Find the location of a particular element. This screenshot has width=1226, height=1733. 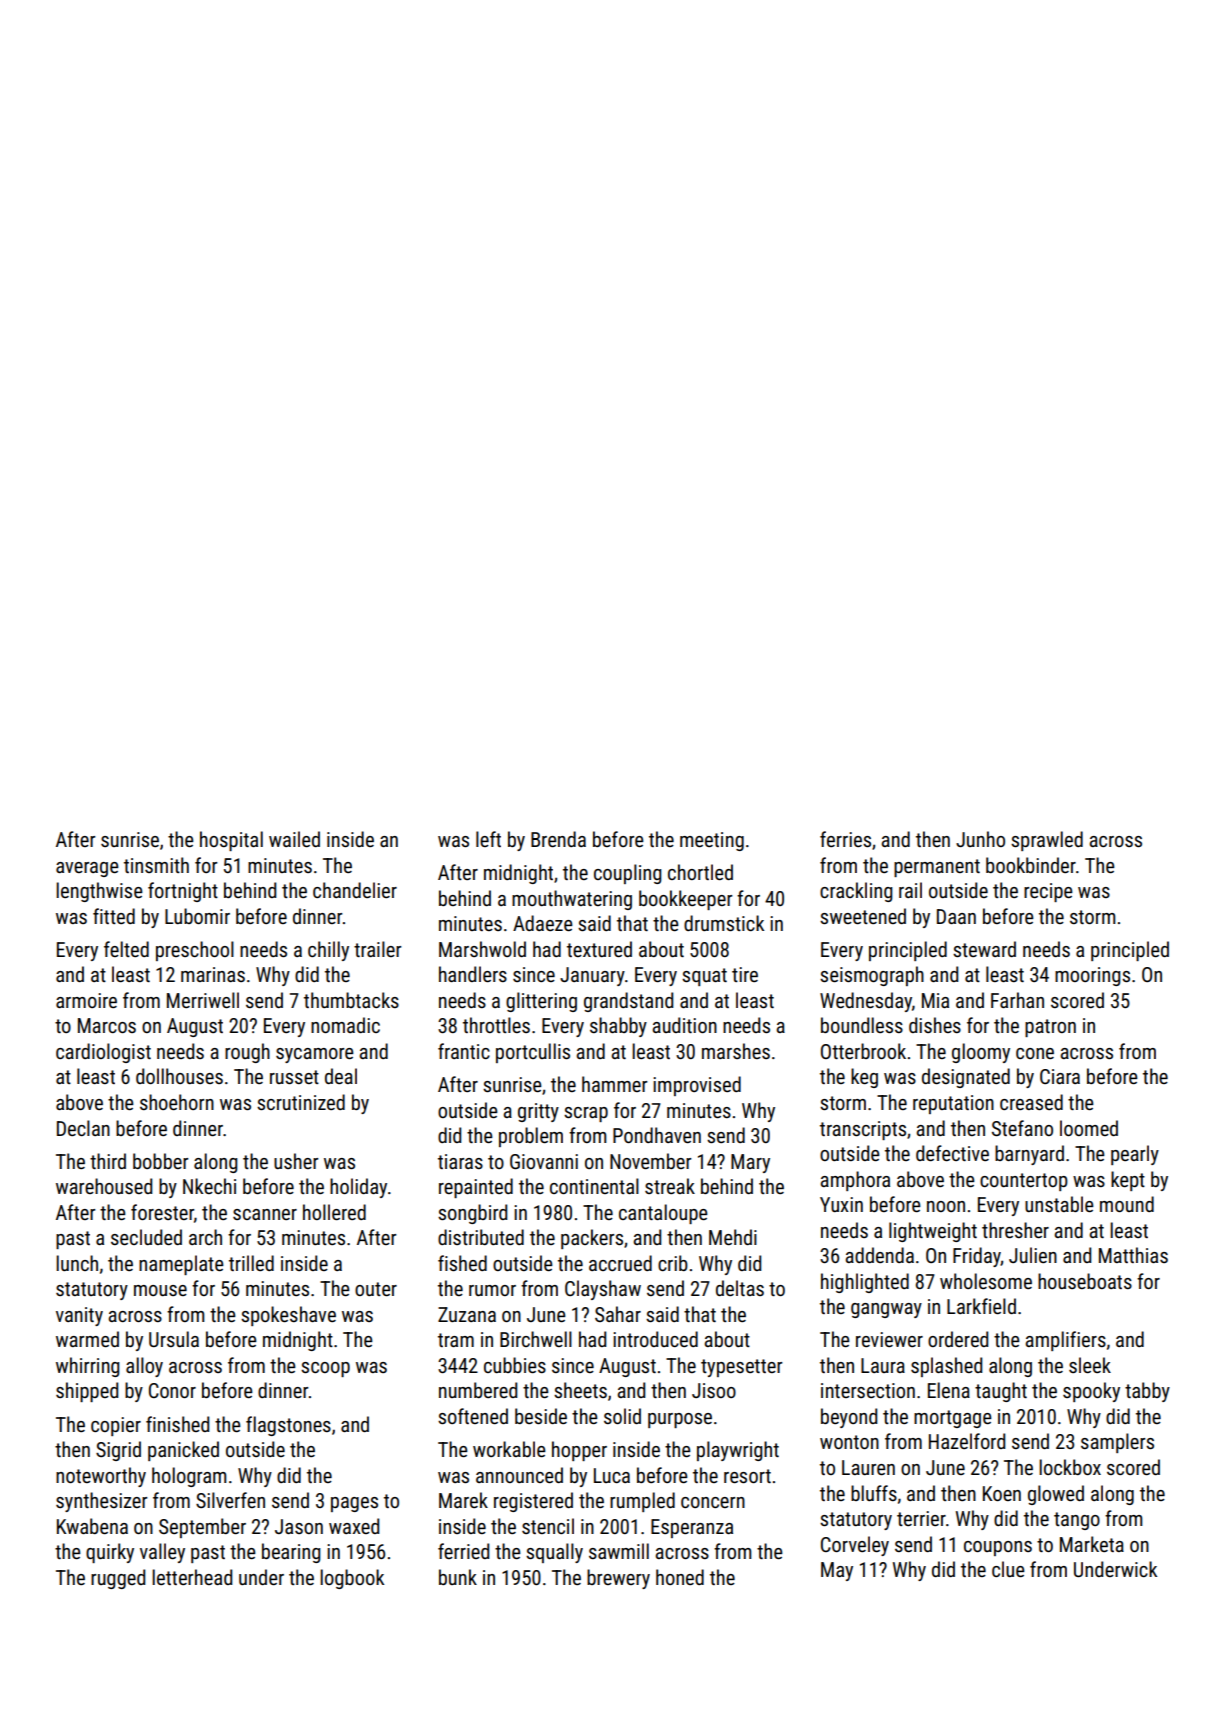

wailed is located at coordinates (294, 839).
